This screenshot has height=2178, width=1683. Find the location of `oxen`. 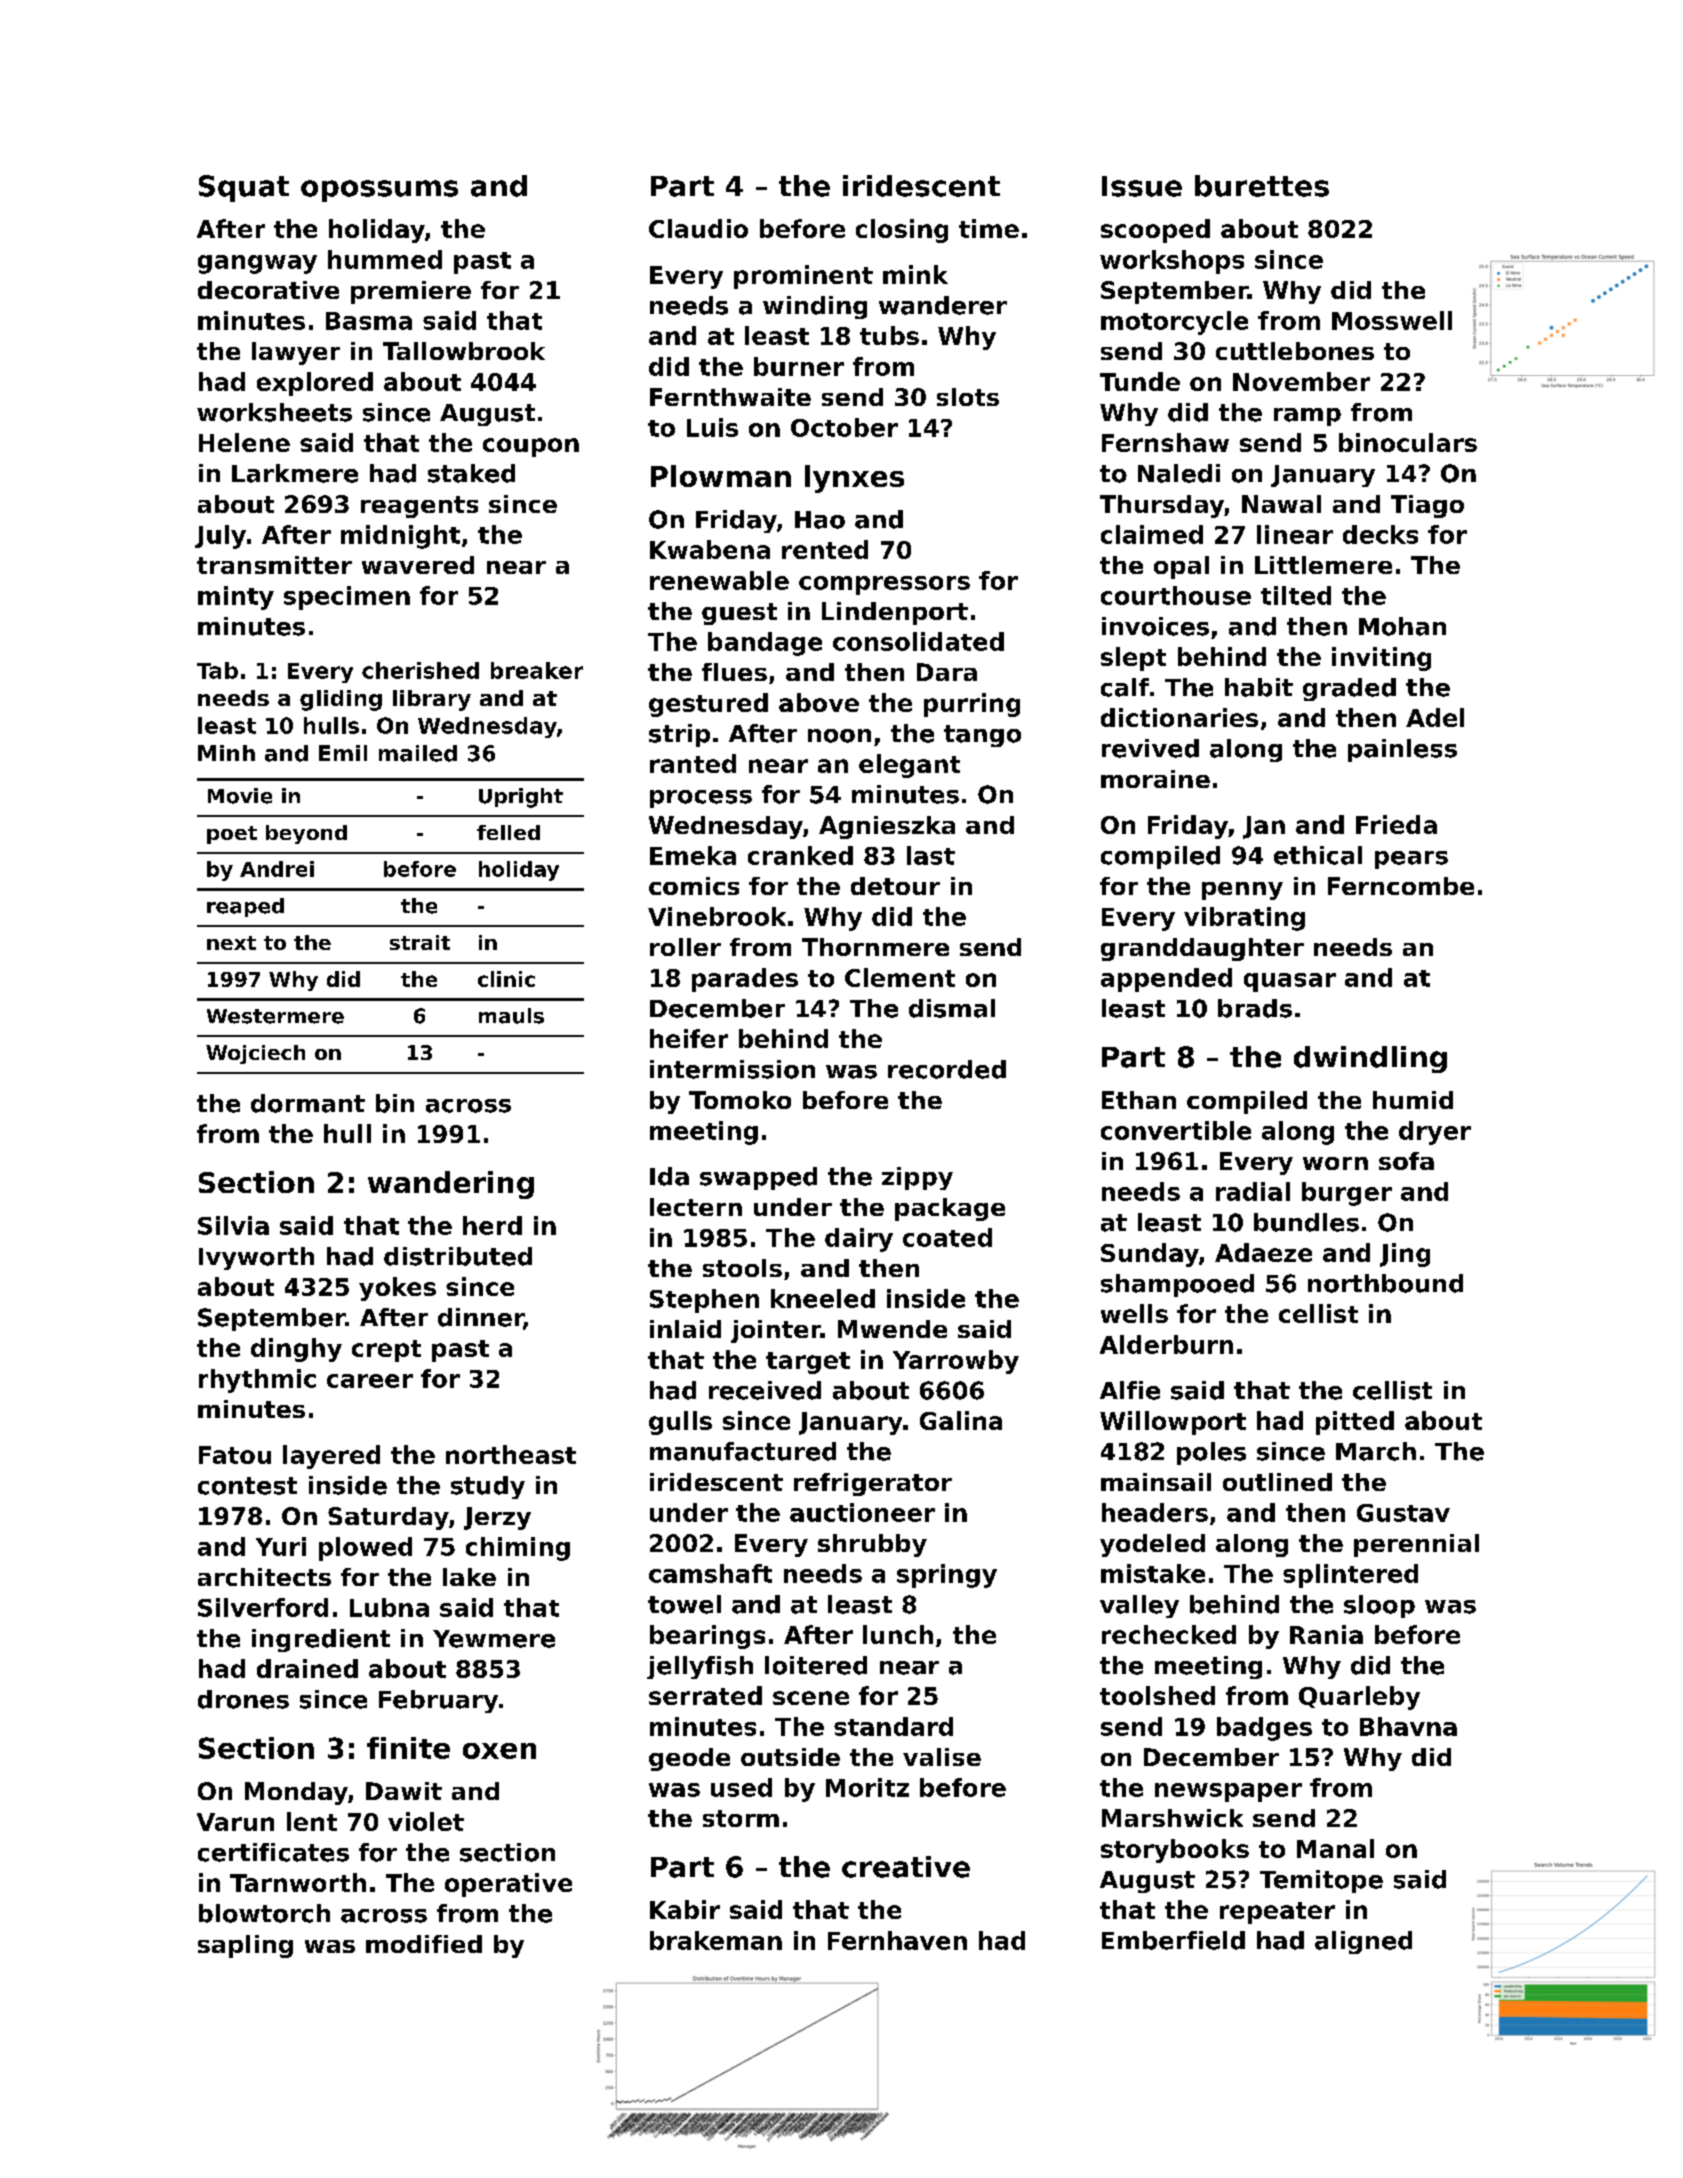

oxen is located at coordinates (499, 1751).
